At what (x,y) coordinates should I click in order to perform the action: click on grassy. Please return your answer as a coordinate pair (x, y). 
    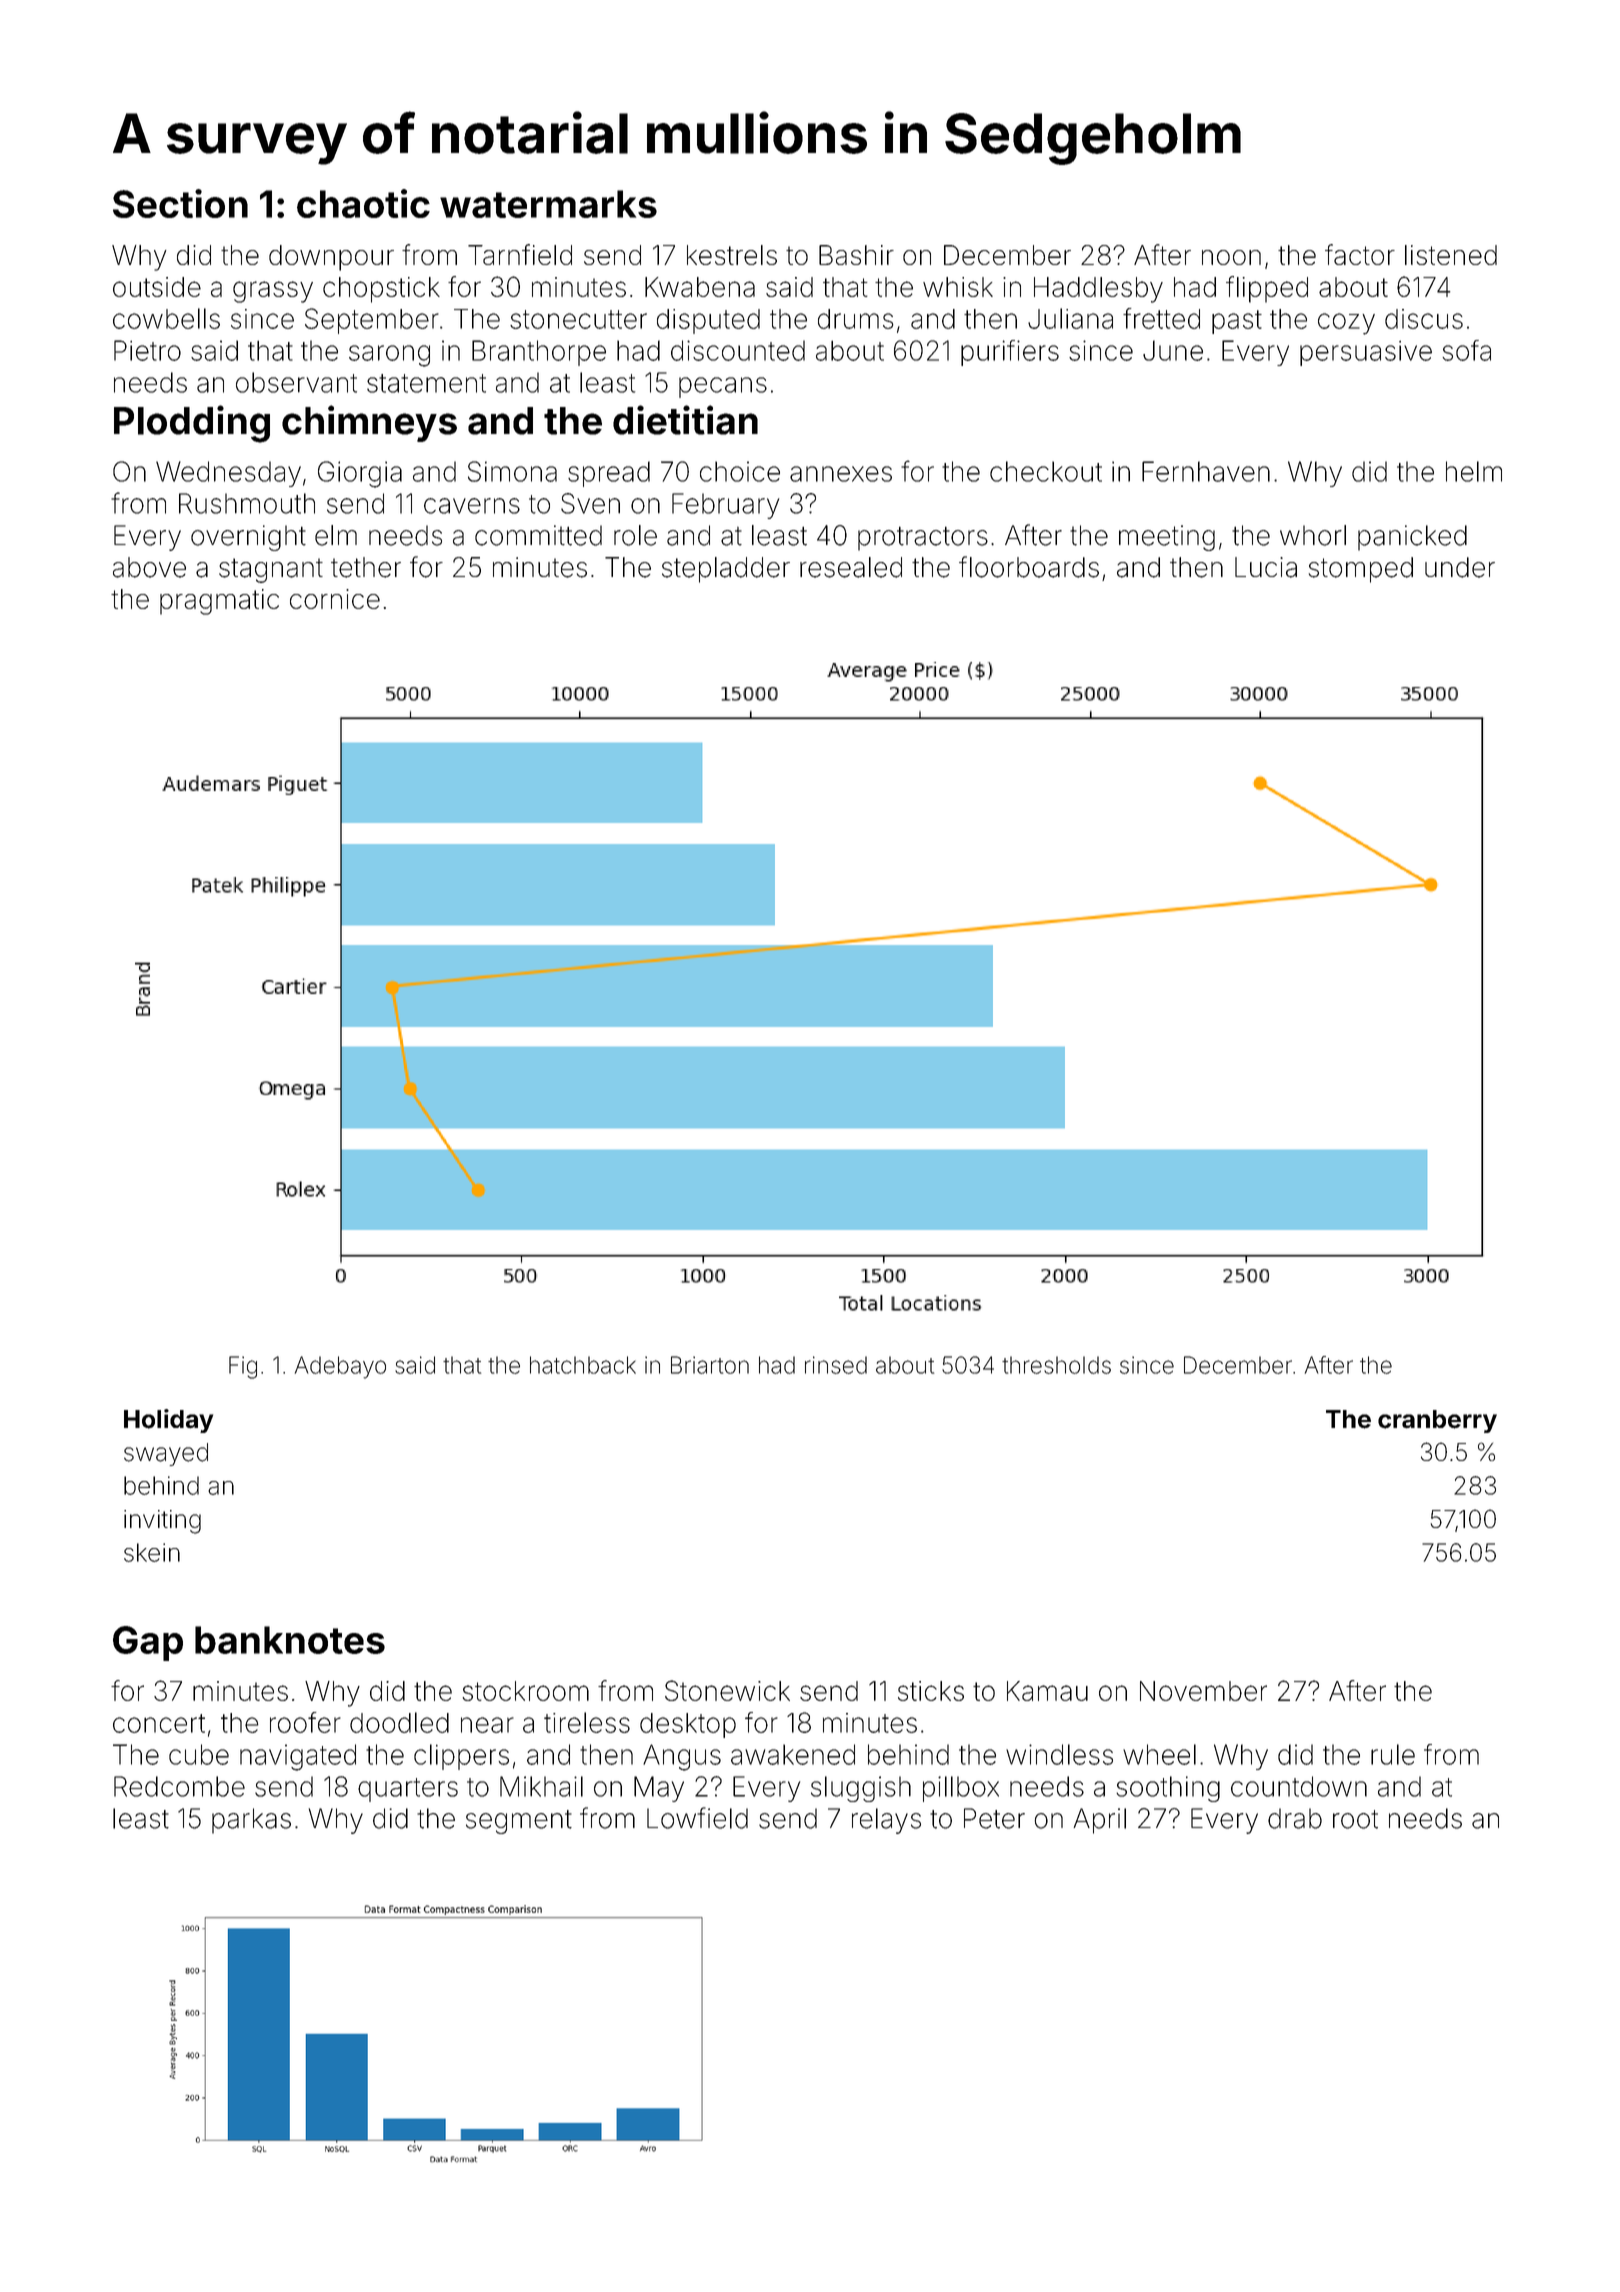
    Looking at the image, I should click on (273, 292).
